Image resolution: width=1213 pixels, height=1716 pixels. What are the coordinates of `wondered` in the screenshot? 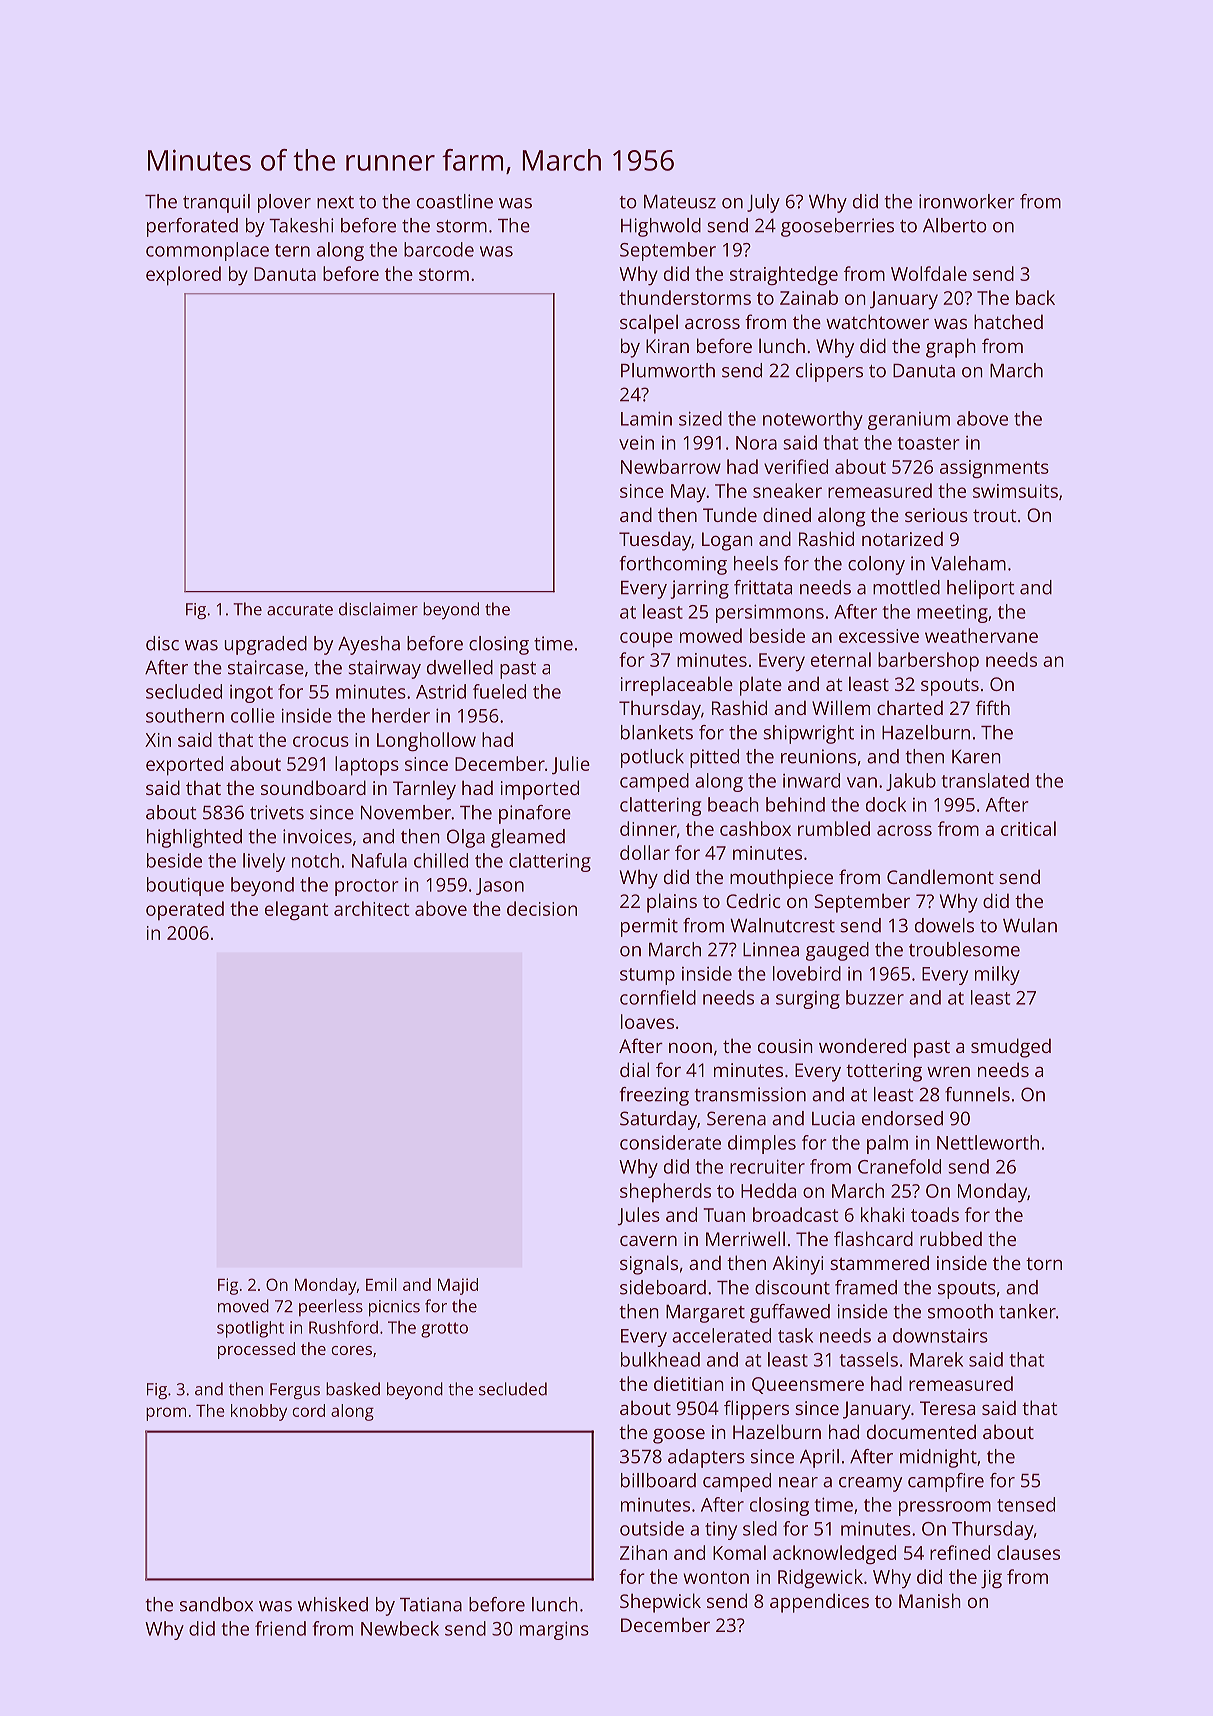 It's located at (862, 1045).
